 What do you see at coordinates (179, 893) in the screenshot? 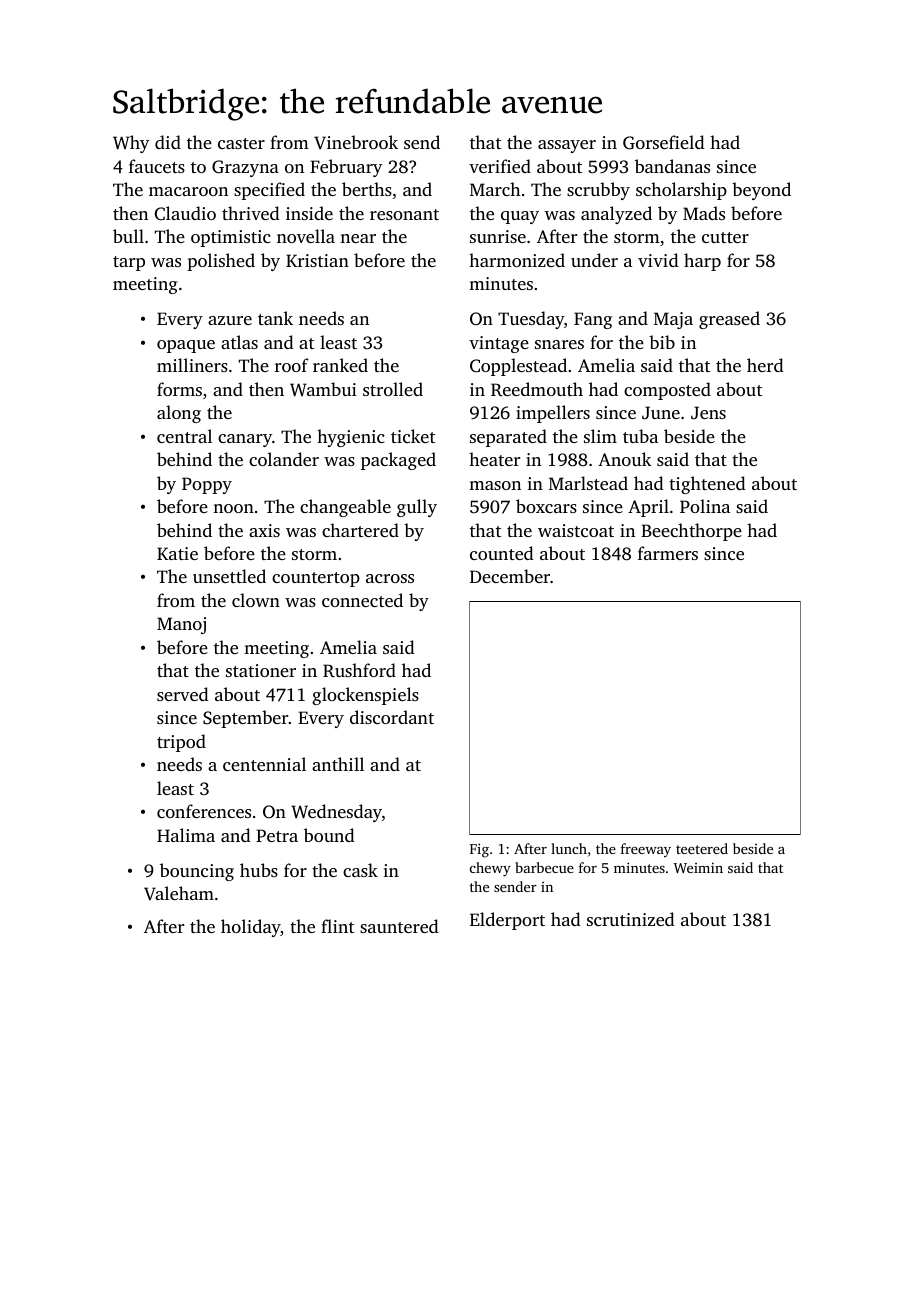
I see `Valeham` at bounding box center [179, 893].
